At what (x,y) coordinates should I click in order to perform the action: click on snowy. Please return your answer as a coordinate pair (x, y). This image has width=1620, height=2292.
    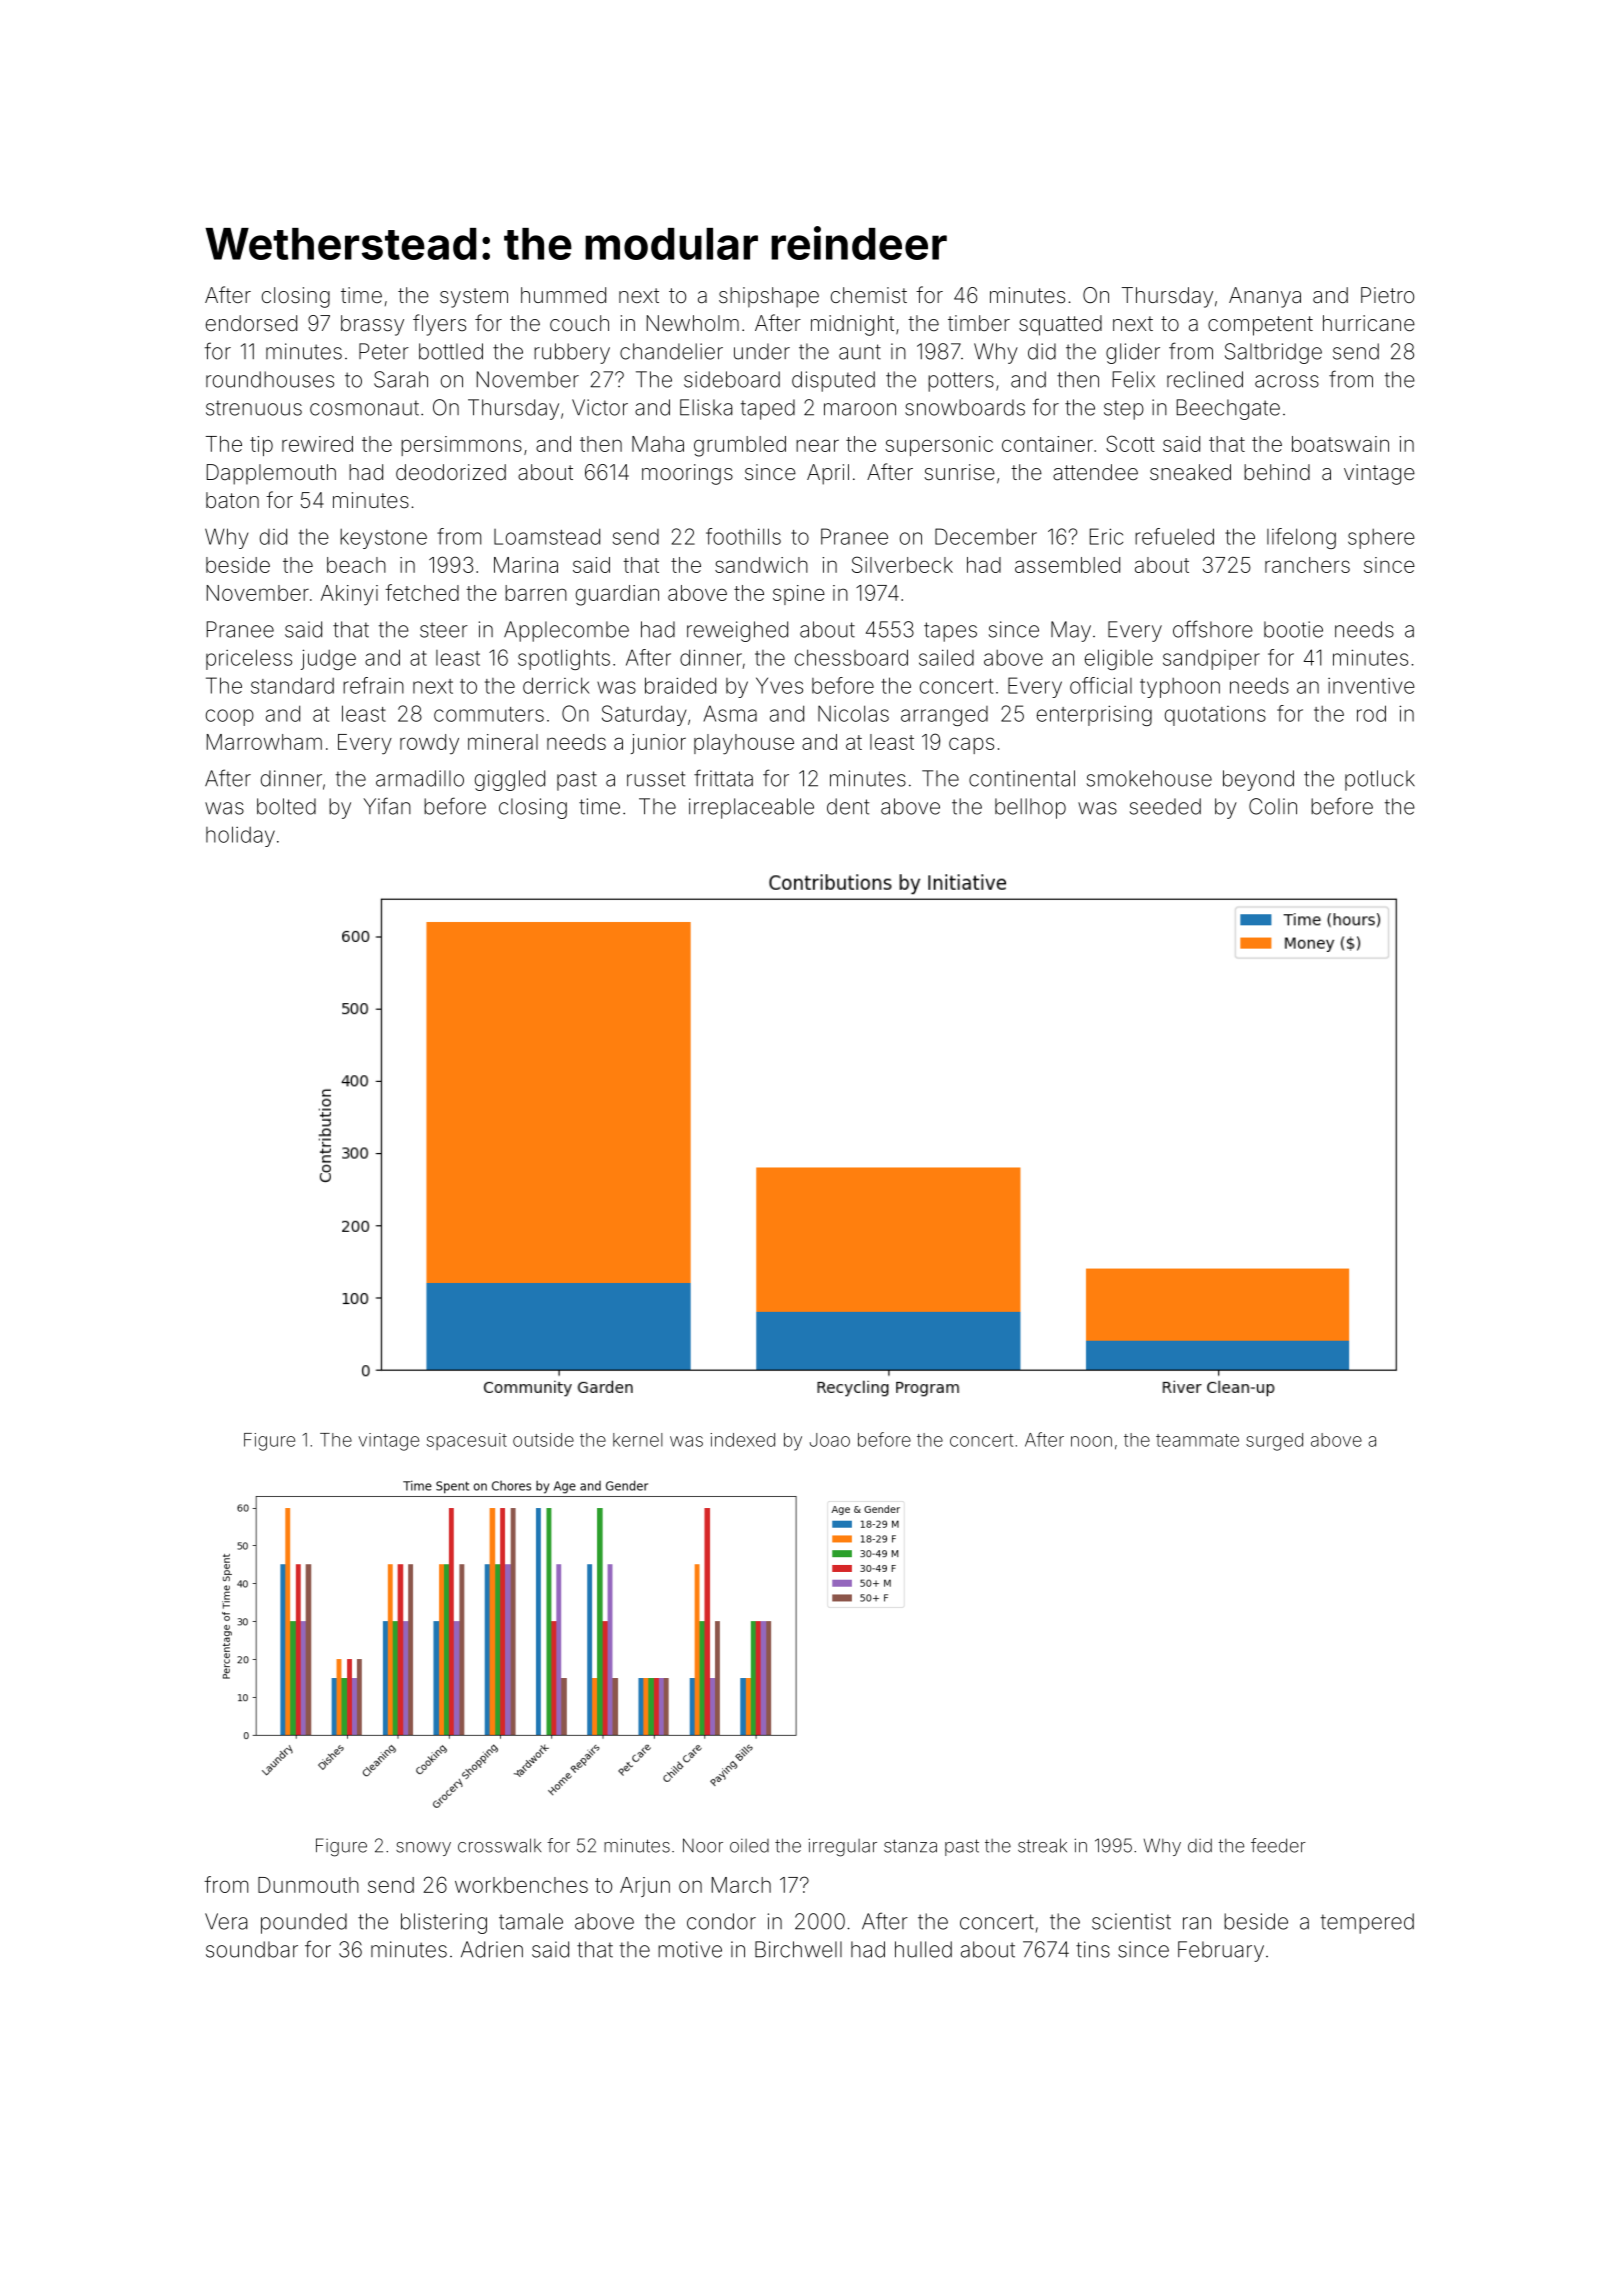
    Looking at the image, I should click on (423, 1849).
